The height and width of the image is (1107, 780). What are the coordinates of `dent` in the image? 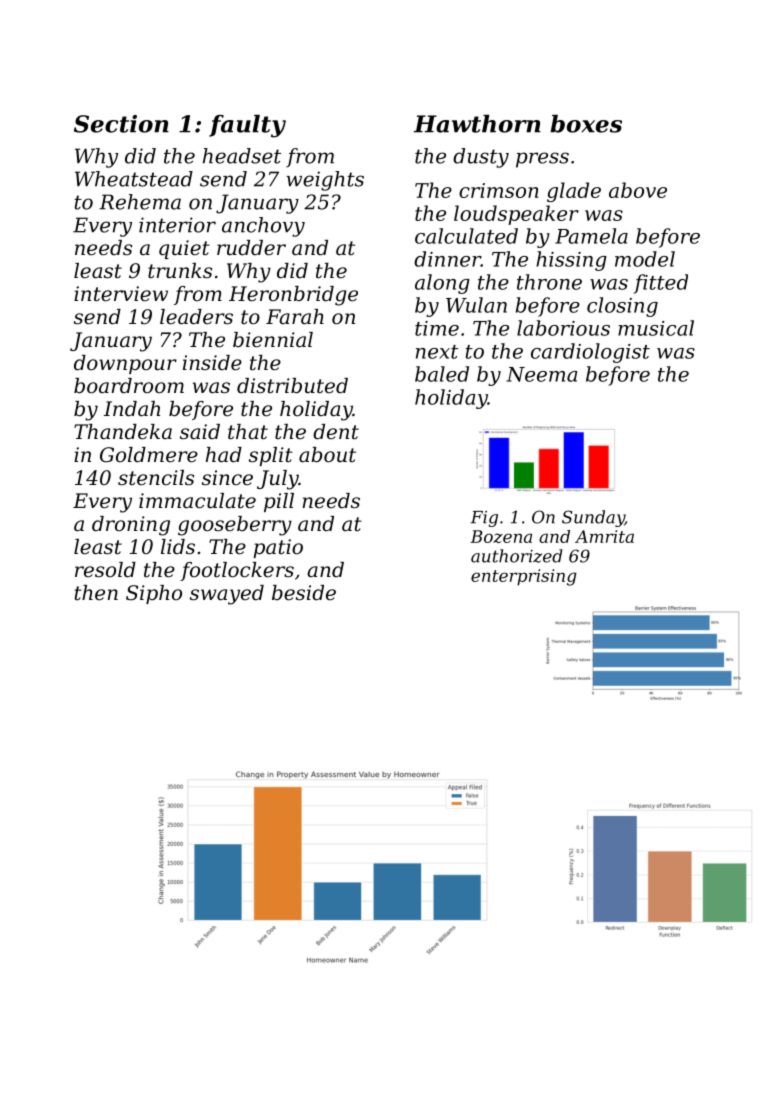 It's located at (336, 432).
